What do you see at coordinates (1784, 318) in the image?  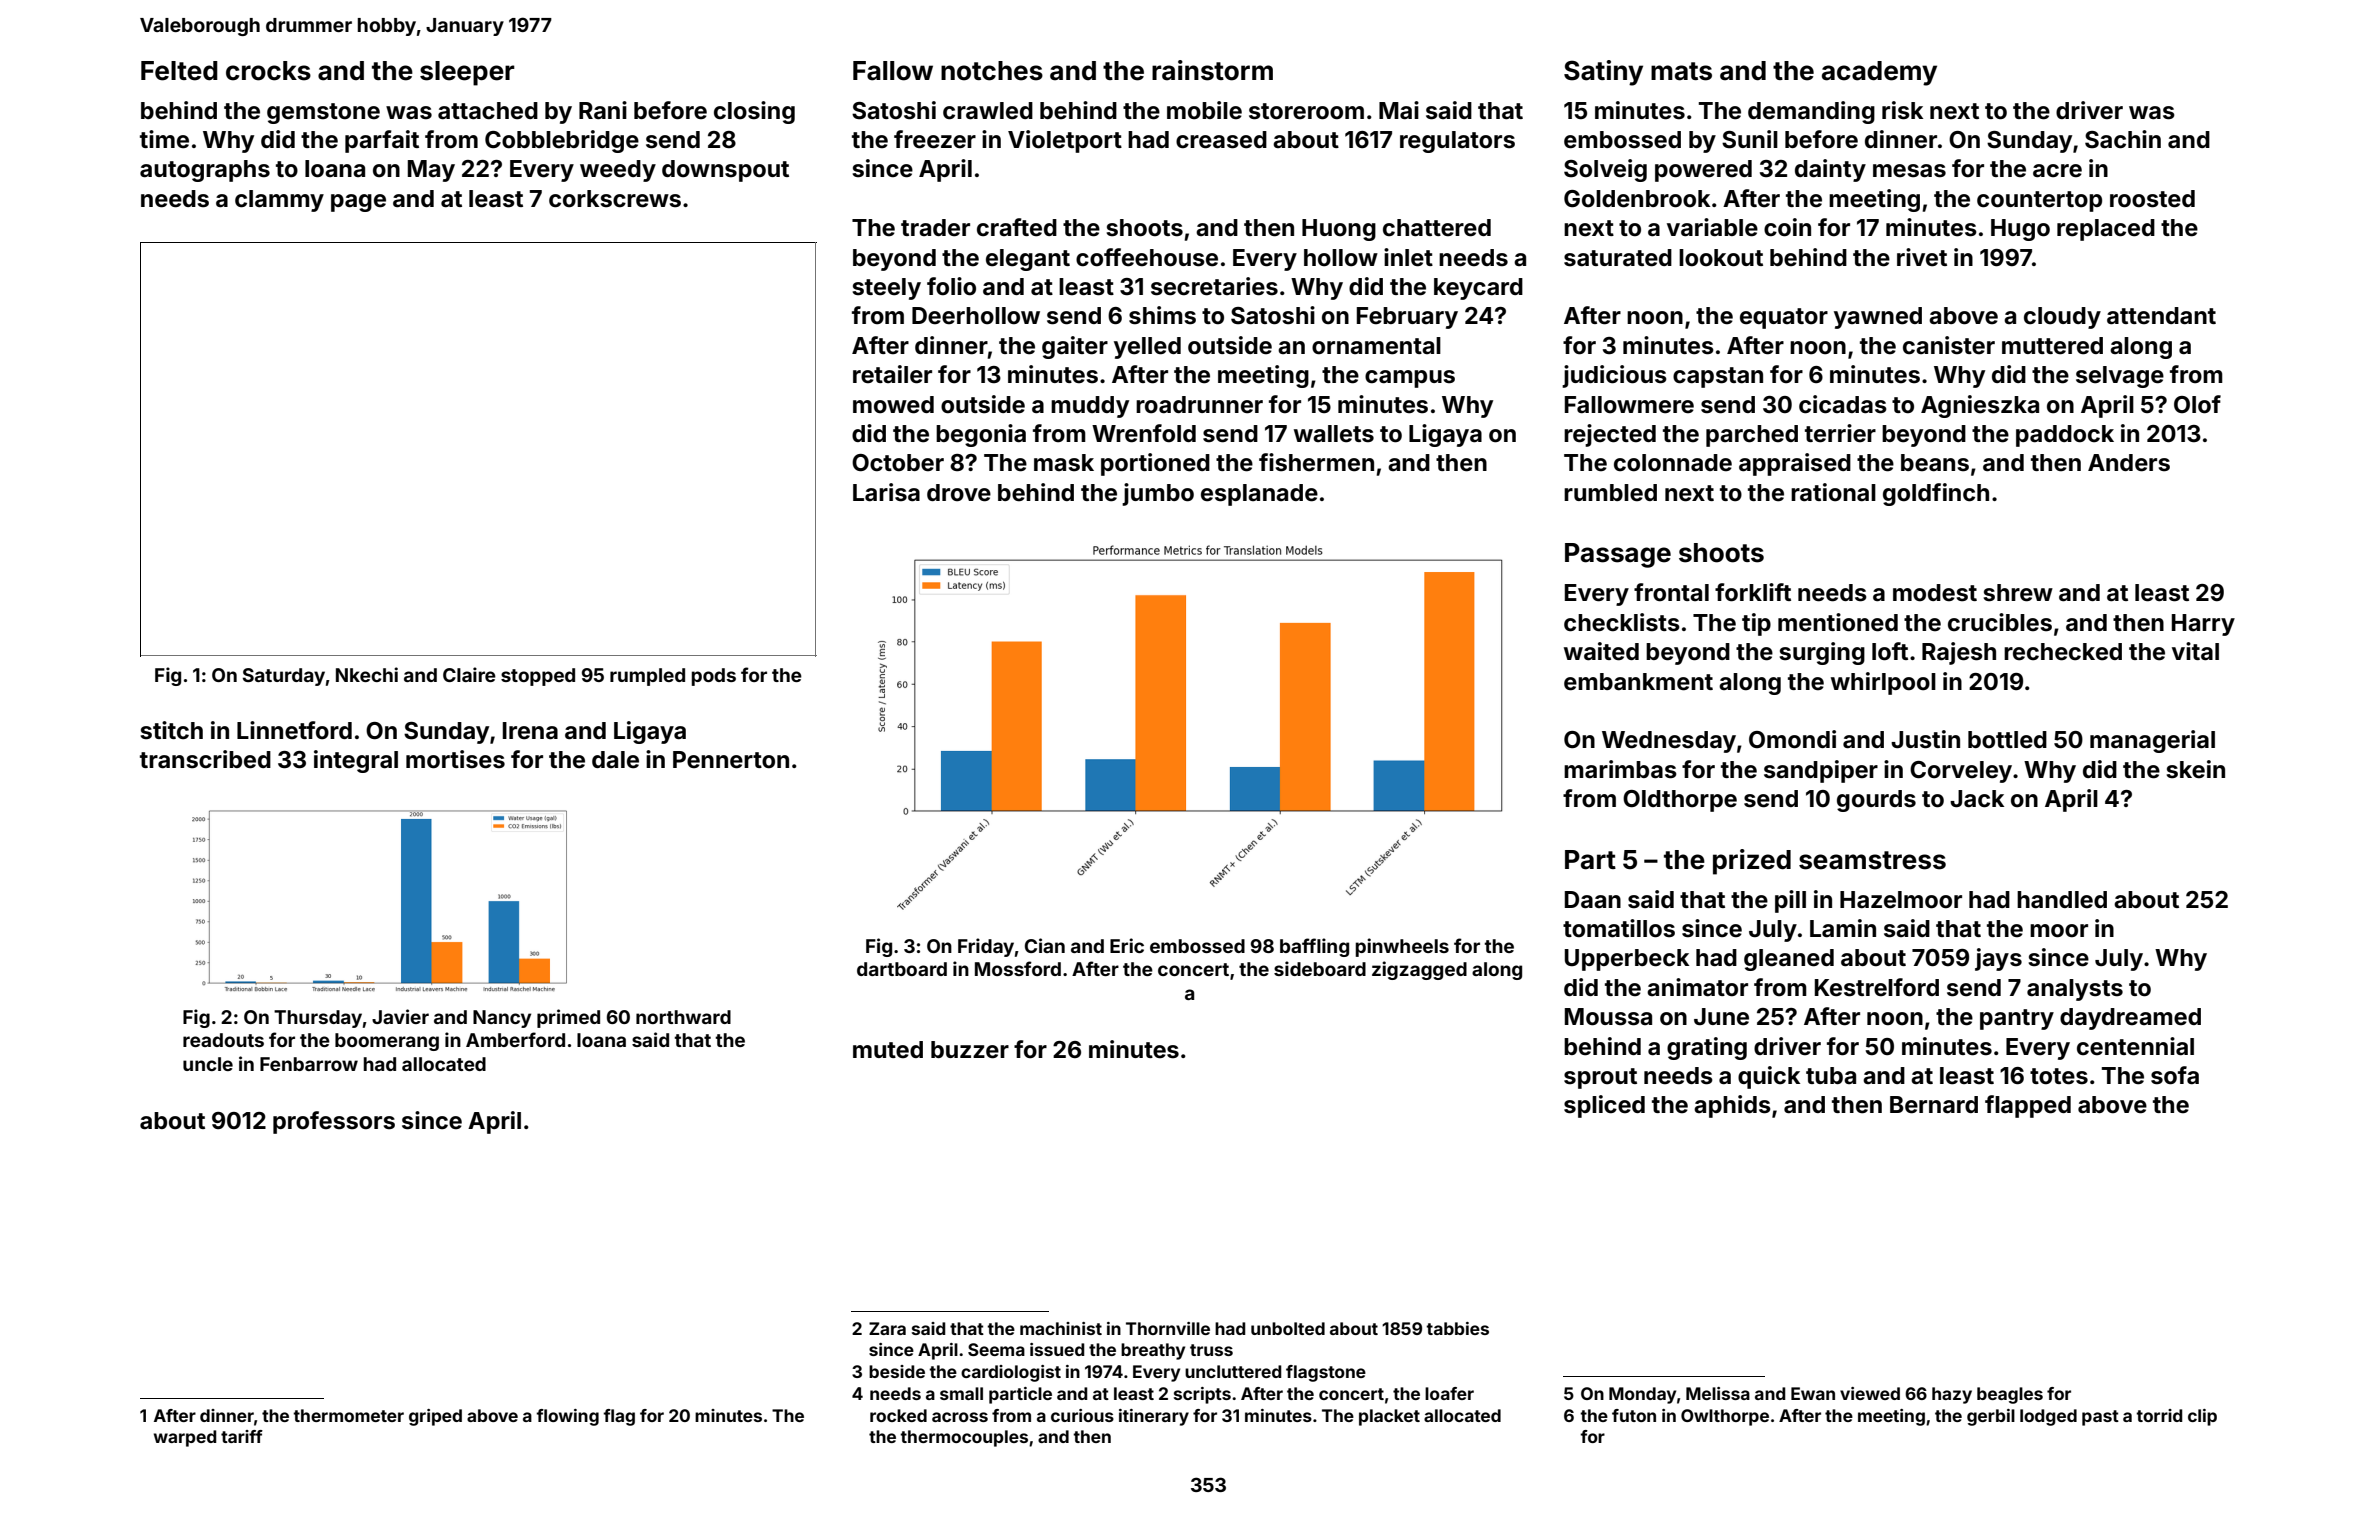 I see `equator` at bounding box center [1784, 318].
